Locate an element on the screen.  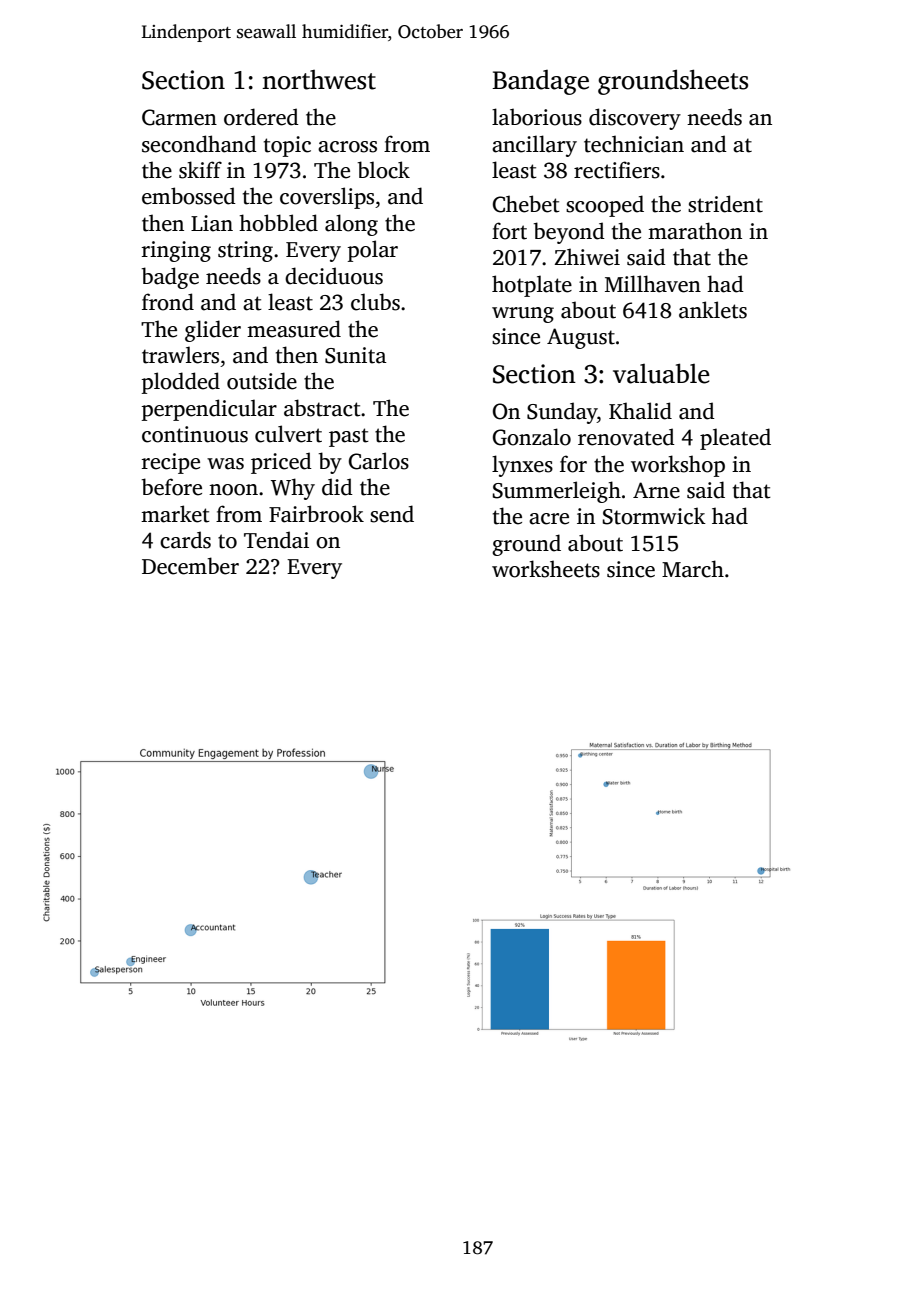
wrung is located at coordinates (523, 315).
